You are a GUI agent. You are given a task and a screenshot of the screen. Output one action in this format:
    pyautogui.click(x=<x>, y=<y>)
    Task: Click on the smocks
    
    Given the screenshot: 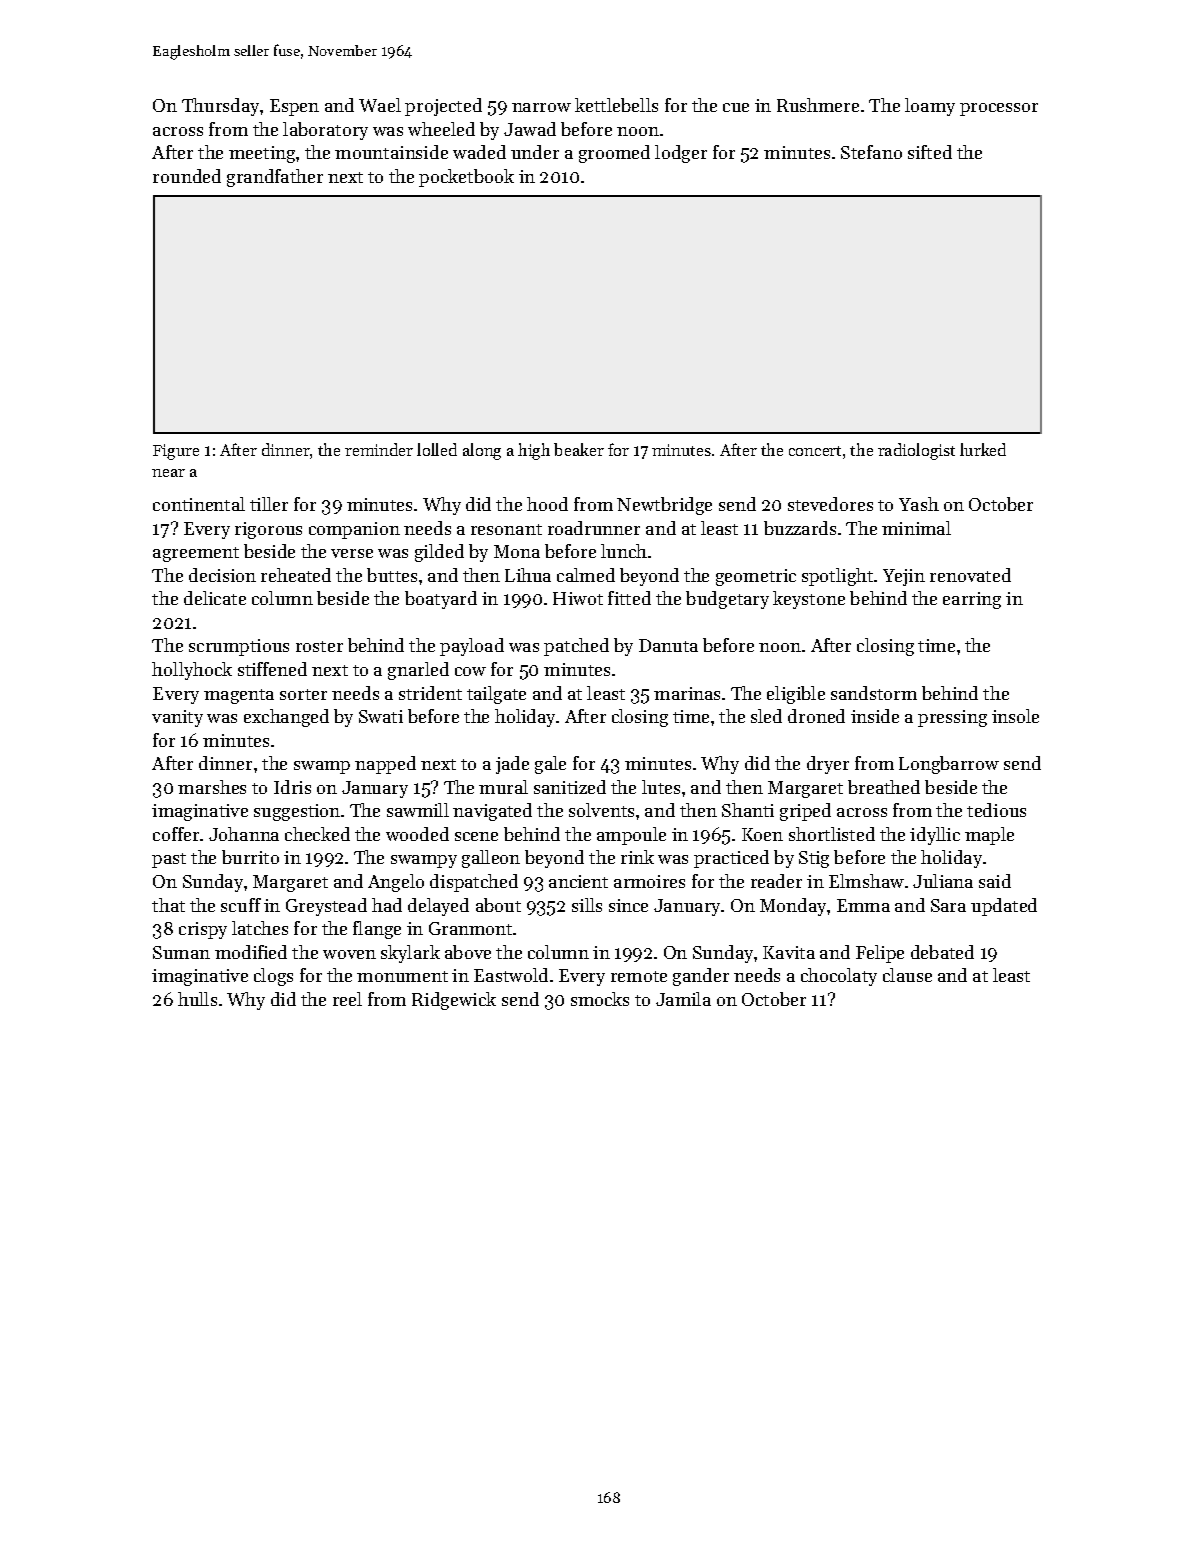 What is the action you would take?
    pyautogui.click(x=600, y=999)
